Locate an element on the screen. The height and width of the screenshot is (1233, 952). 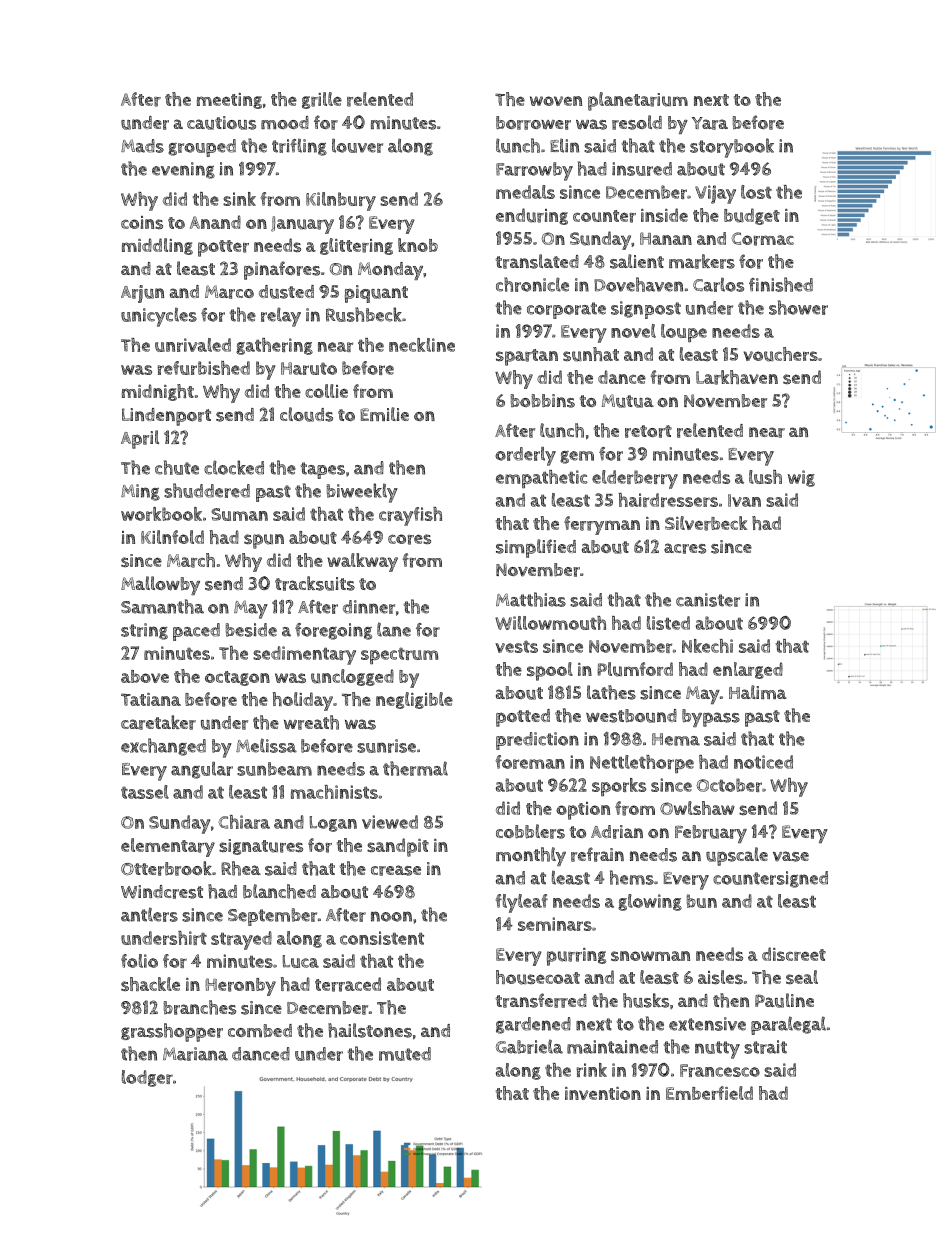
piquant is located at coordinates (376, 294).
